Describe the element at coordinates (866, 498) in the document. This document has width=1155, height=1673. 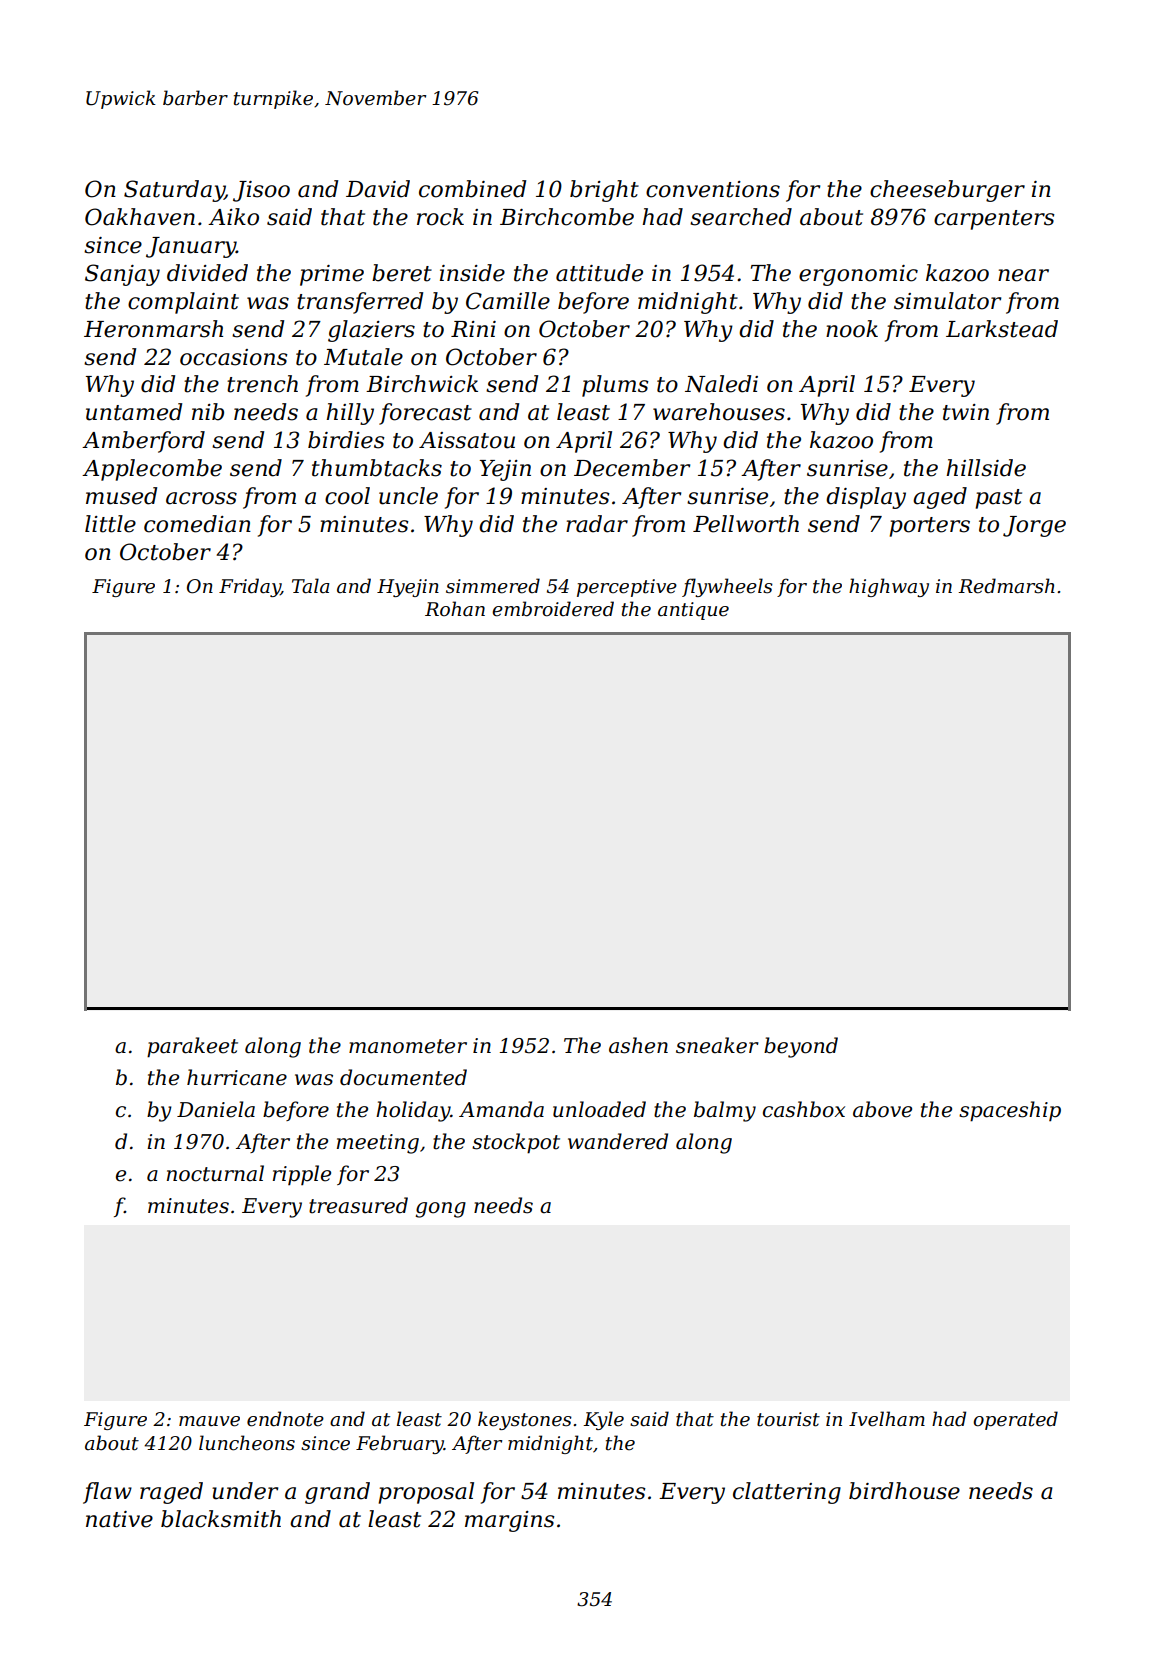
I see `display` at that location.
